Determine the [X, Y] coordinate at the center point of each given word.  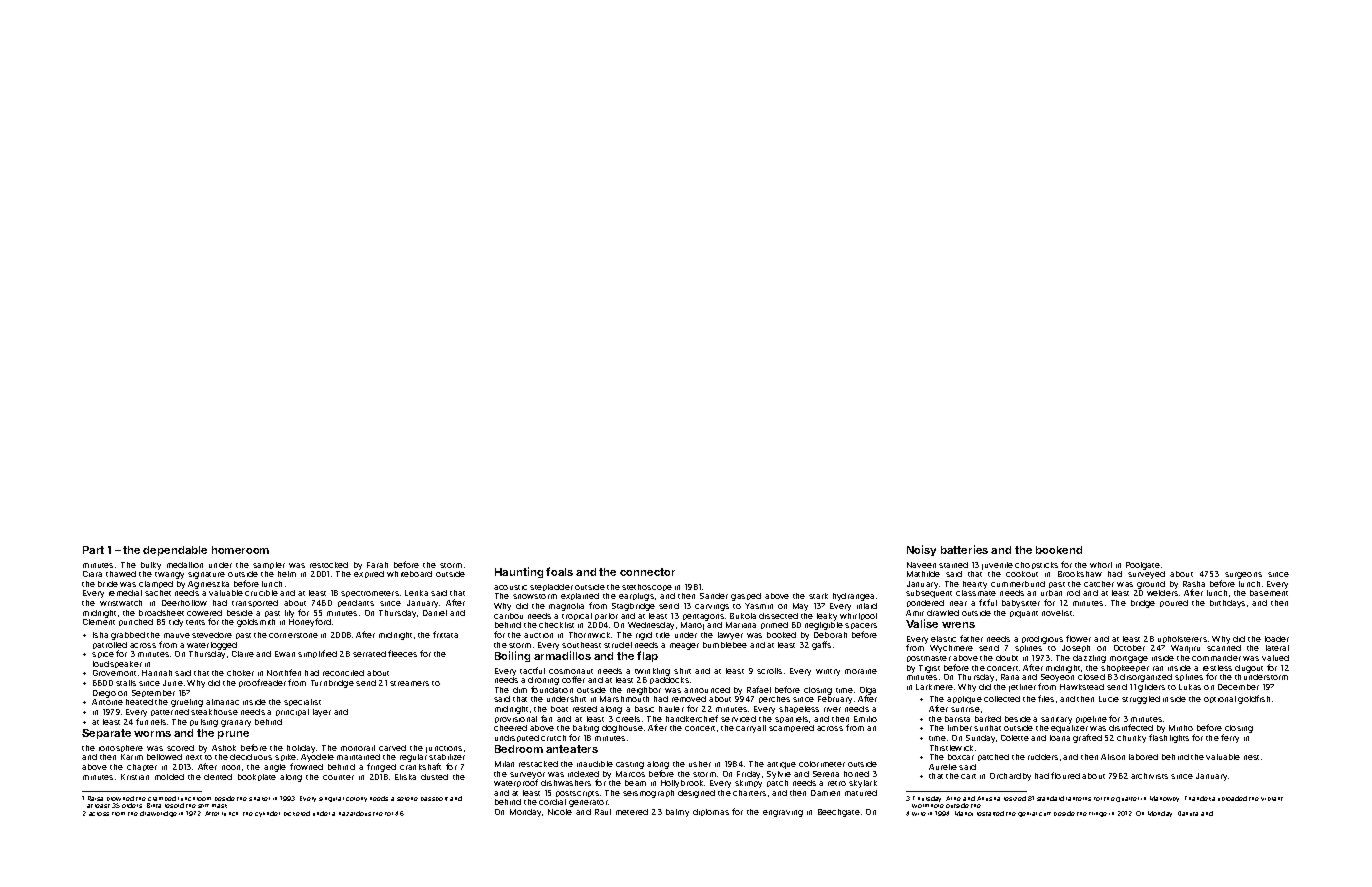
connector [647, 572]
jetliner [1022, 688]
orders [132, 805]
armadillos [562, 655]
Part [93, 550]
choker [240, 673]
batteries [964, 549]
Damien [825, 793]
